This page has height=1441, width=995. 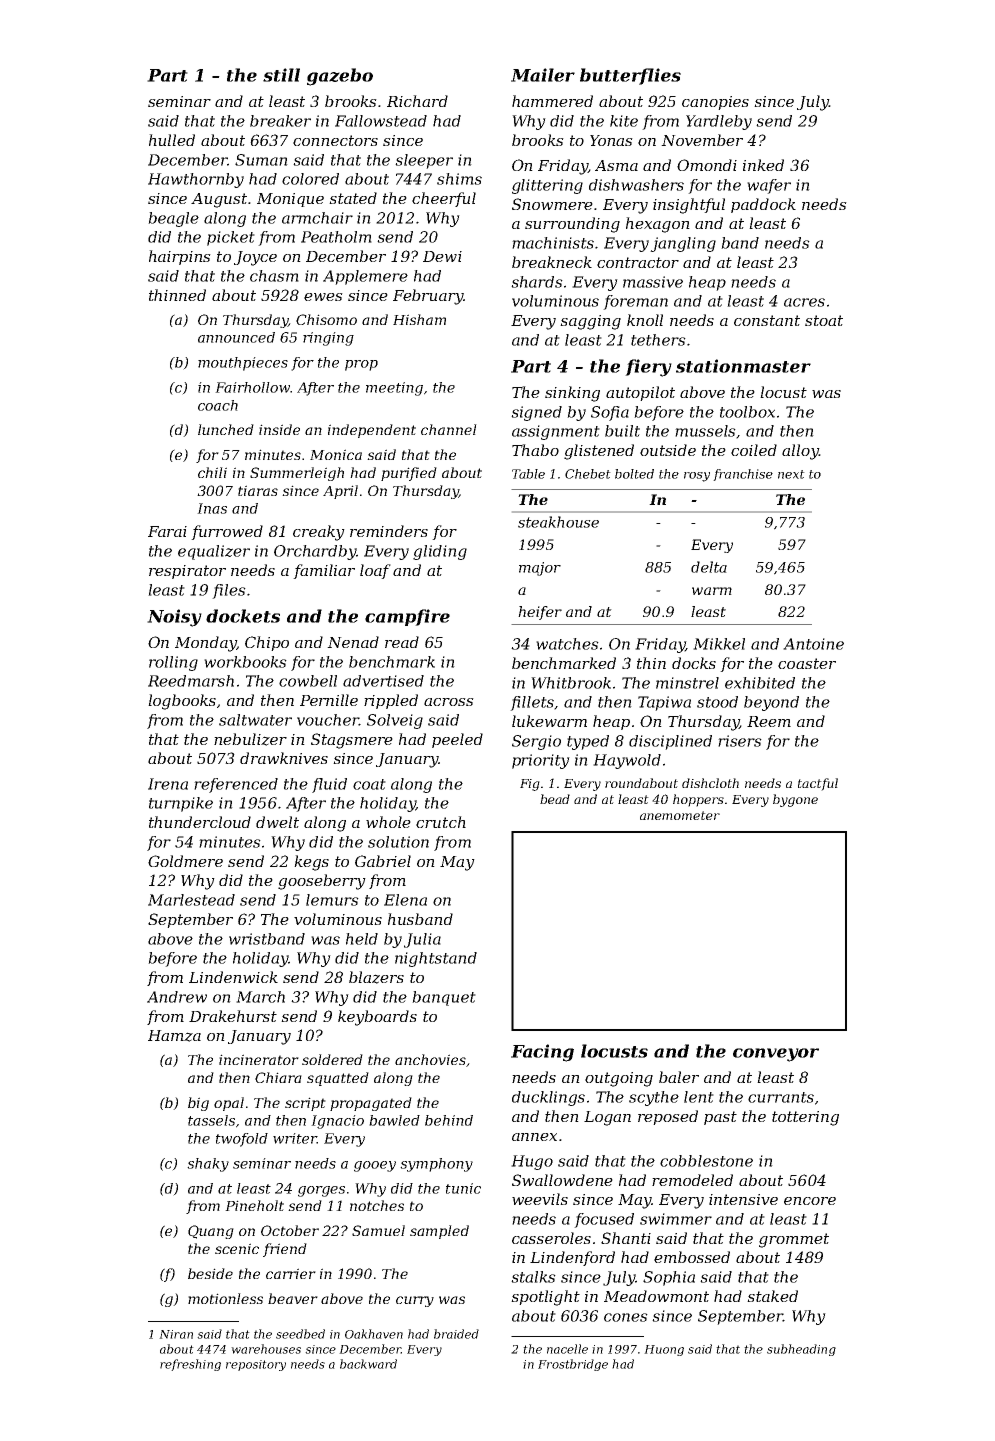 What do you see at coordinates (818, 784) in the page?
I see `tactful` at bounding box center [818, 784].
